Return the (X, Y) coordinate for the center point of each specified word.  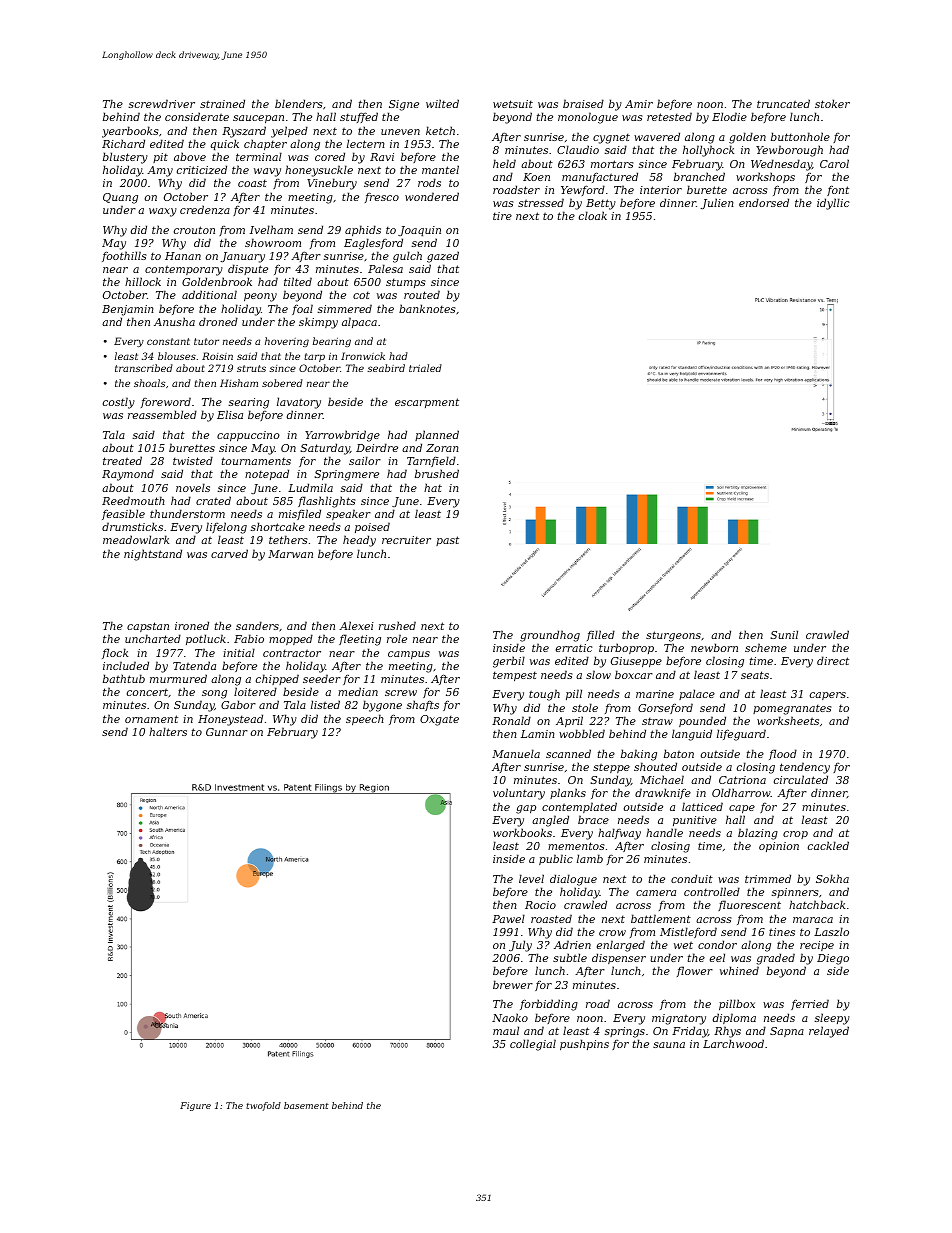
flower (695, 971)
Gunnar (227, 732)
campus (409, 655)
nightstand (153, 555)
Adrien (572, 944)
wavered (657, 136)
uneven (400, 132)
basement (306, 1105)
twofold (263, 1106)
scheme (766, 647)
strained (222, 103)
